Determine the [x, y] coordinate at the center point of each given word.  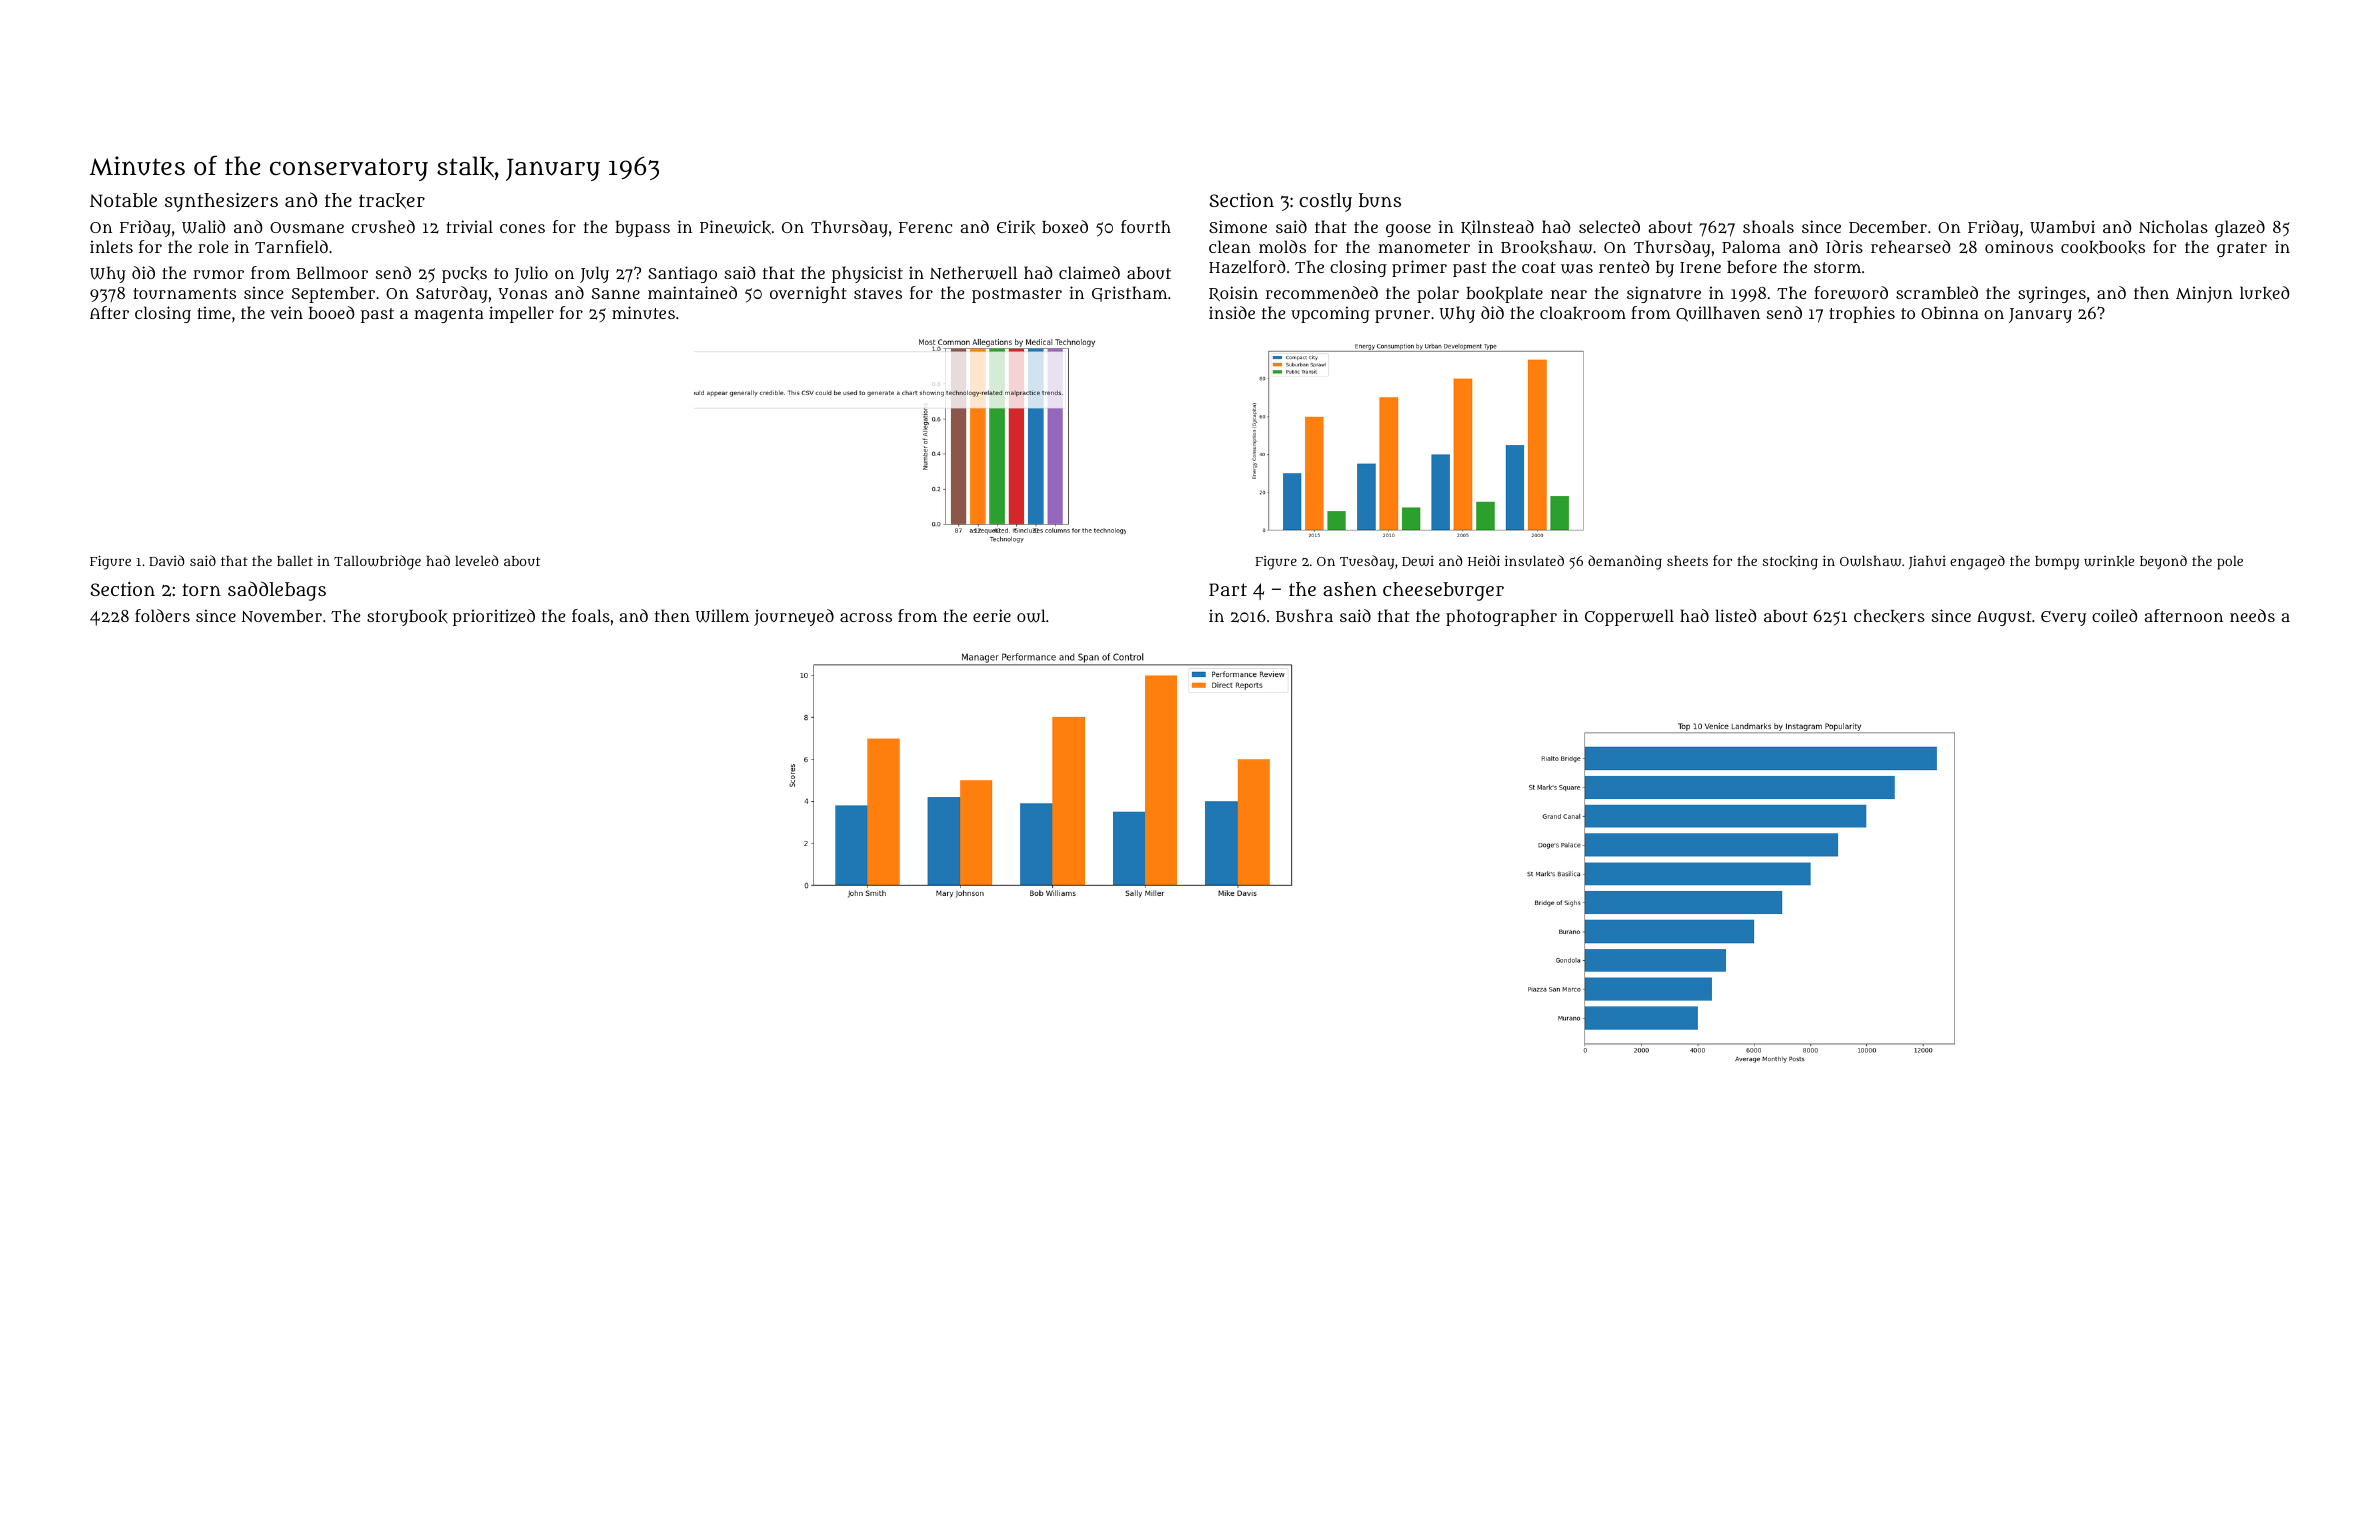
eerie [992, 615]
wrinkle [2109, 561]
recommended [1322, 292]
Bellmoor [332, 272]
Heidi [1484, 560]
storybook [407, 618]
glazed [2240, 228]
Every [2063, 618]
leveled [477, 560]
